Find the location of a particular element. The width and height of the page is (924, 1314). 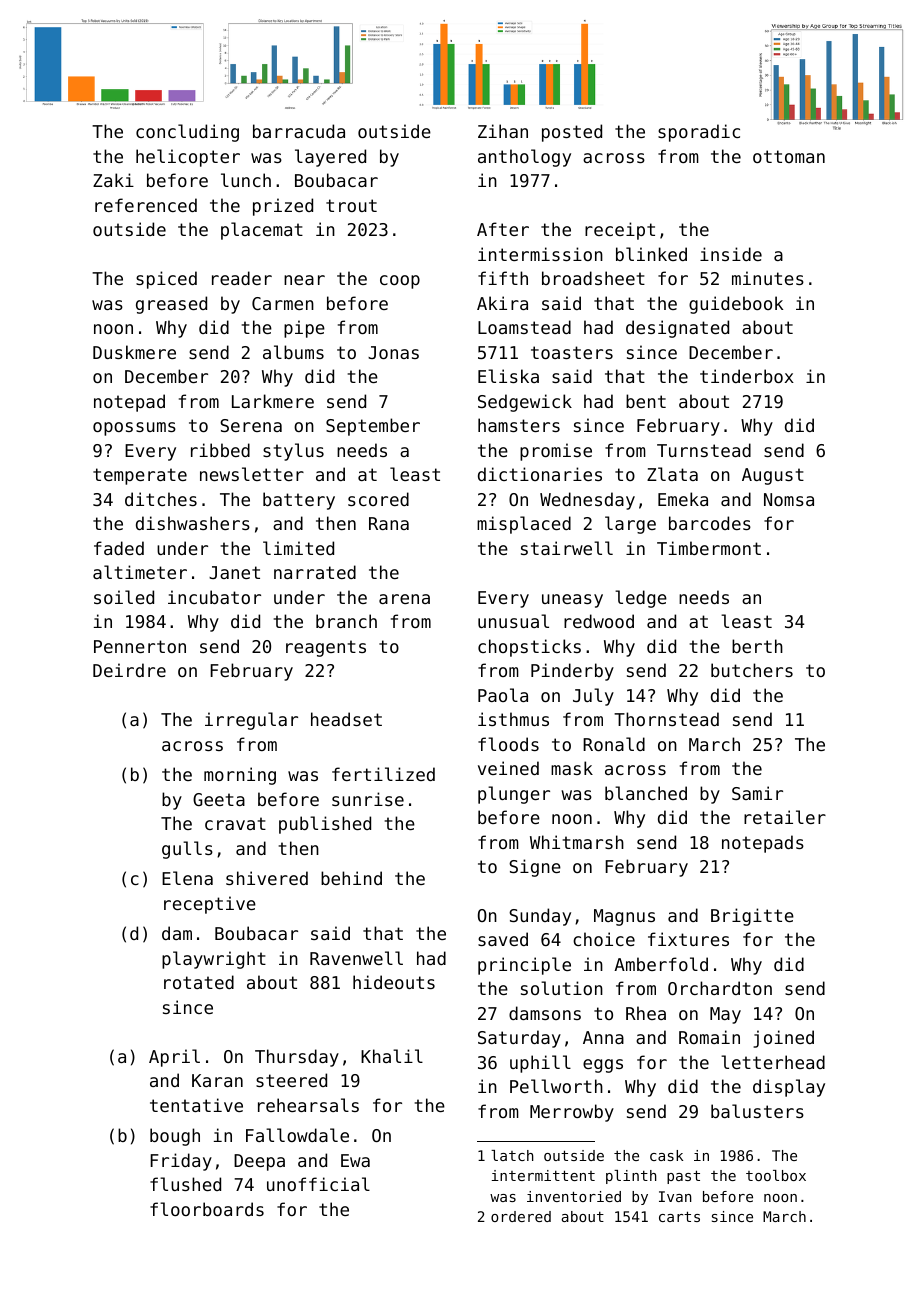

concluding is located at coordinates (187, 133).
